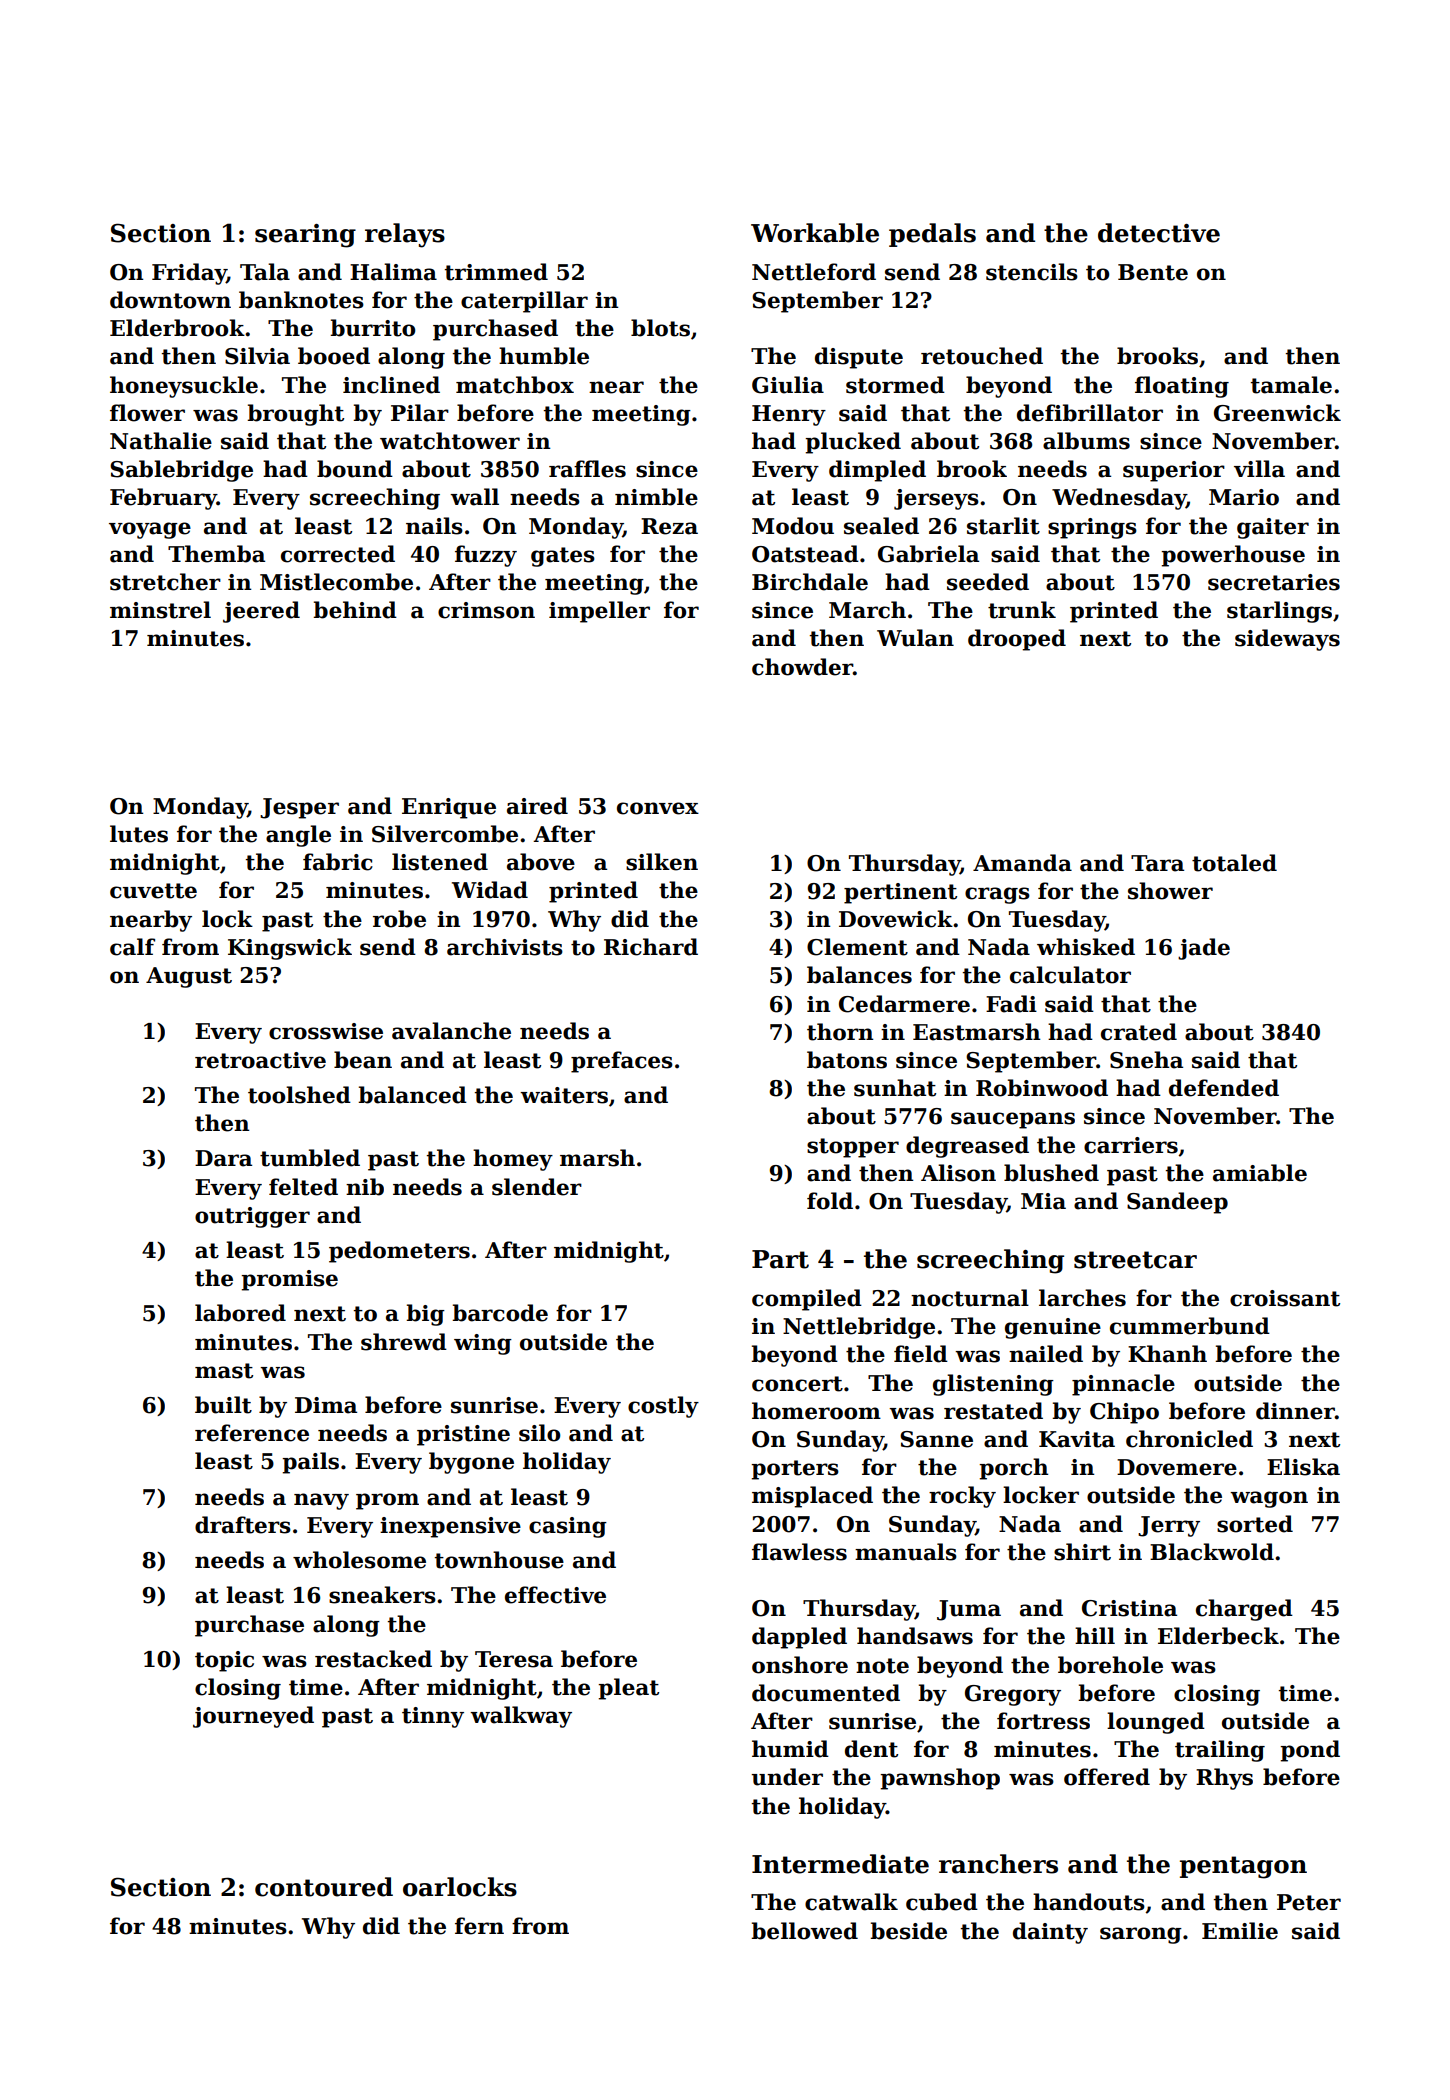 The width and height of the document is (1450, 2100). Describe the element at coordinates (189, 977) in the document. I see `August` at that location.
